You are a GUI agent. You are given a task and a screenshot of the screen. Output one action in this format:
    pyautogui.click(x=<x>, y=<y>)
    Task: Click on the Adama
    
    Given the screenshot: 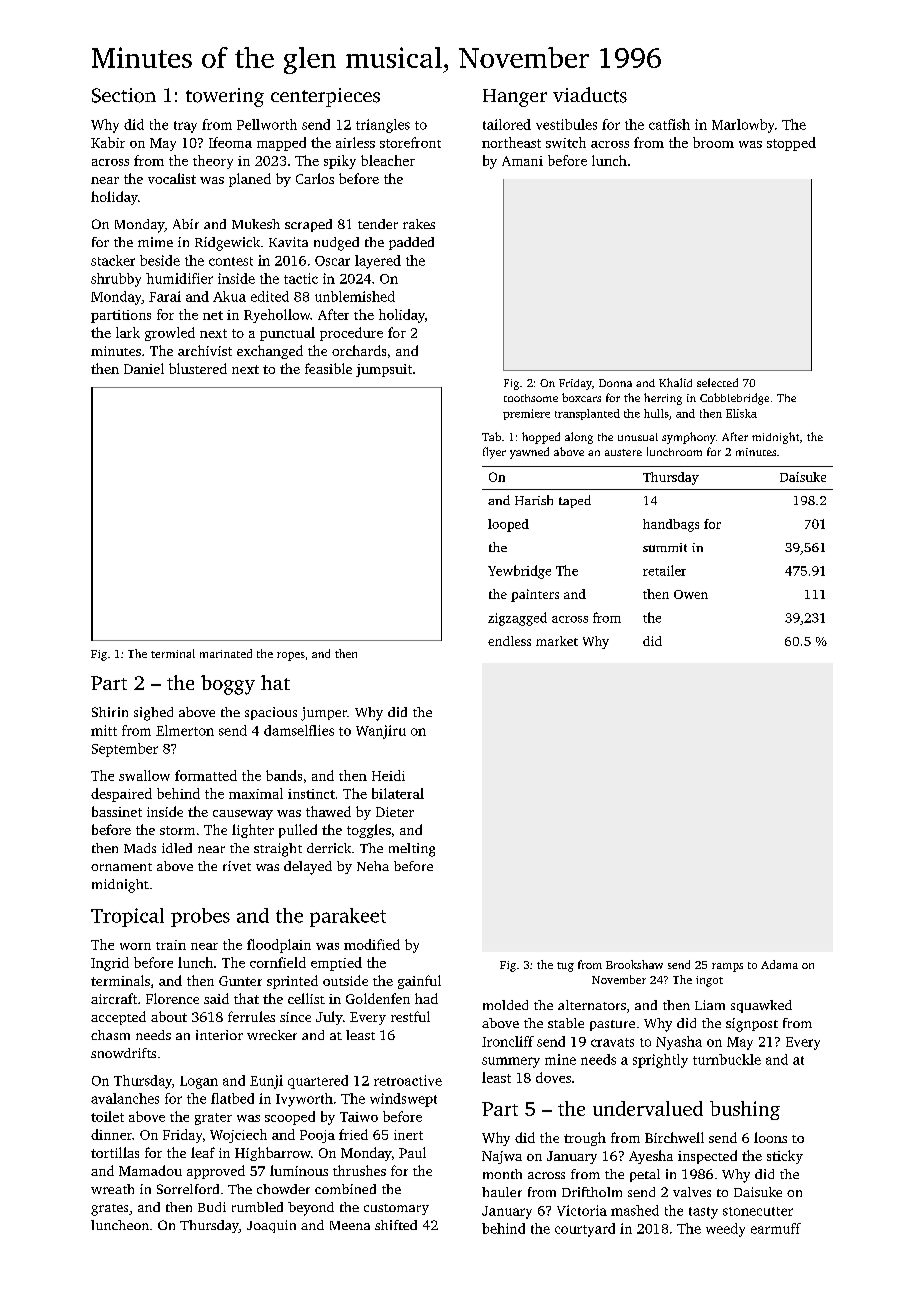 What is the action you would take?
    pyautogui.click(x=779, y=964)
